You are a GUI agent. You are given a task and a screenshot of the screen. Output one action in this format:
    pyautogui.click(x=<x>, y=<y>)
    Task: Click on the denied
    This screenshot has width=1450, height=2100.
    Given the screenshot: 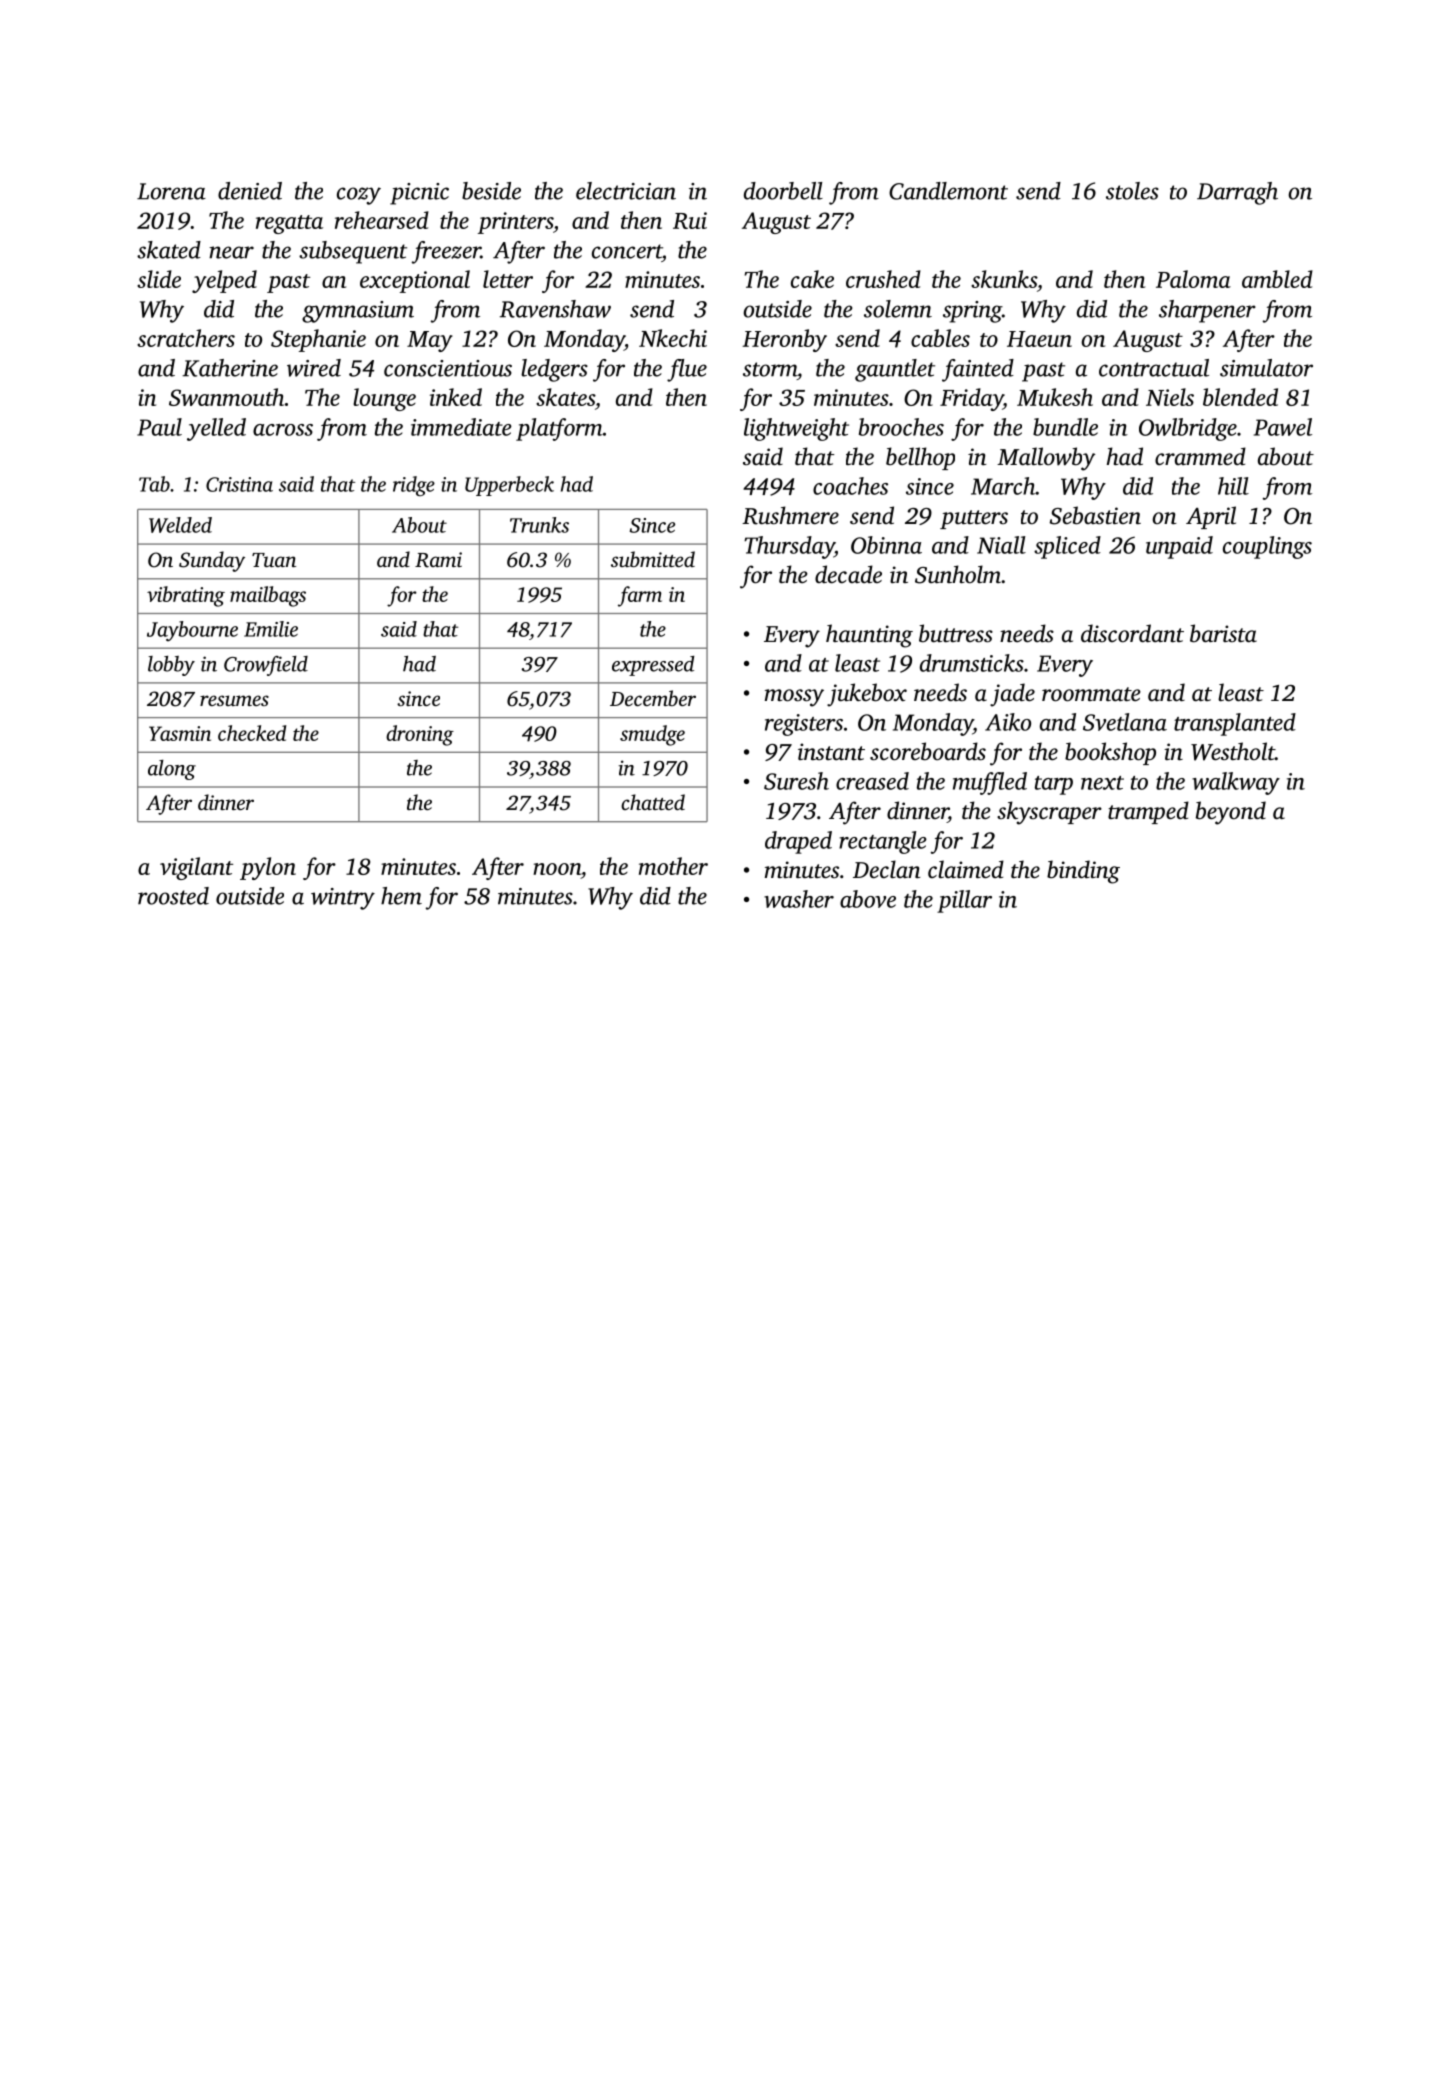 What is the action you would take?
    pyautogui.click(x=250, y=191)
